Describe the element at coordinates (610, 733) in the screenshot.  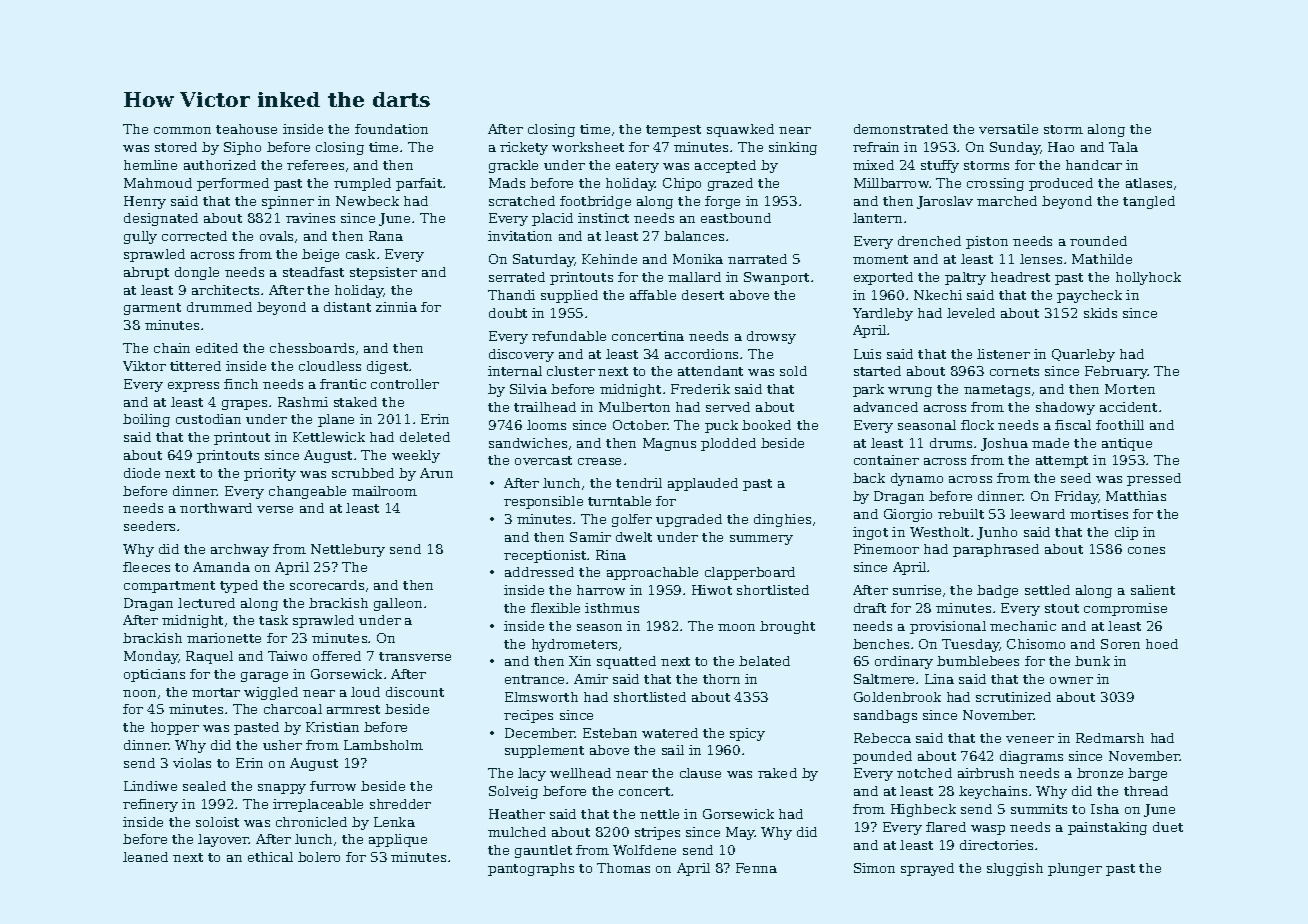
I see `Esteban` at that location.
